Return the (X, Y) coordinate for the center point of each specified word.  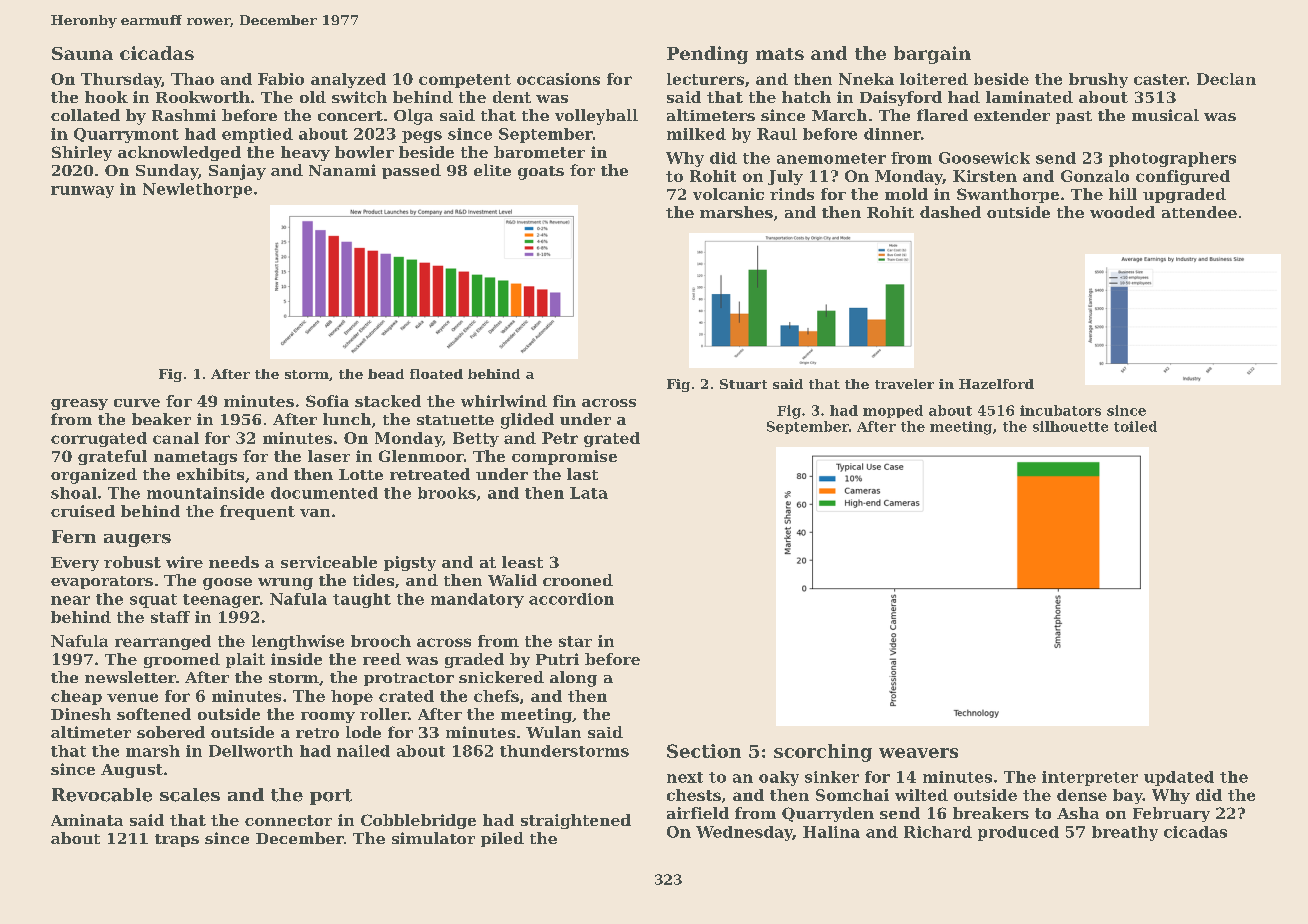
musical (1165, 115)
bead (386, 374)
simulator (433, 838)
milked (696, 134)
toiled (1135, 426)
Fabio (281, 79)
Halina (831, 832)
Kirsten (985, 176)
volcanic (728, 194)
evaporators (102, 582)
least (522, 562)
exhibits (210, 474)
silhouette (1070, 426)
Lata (589, 493)
